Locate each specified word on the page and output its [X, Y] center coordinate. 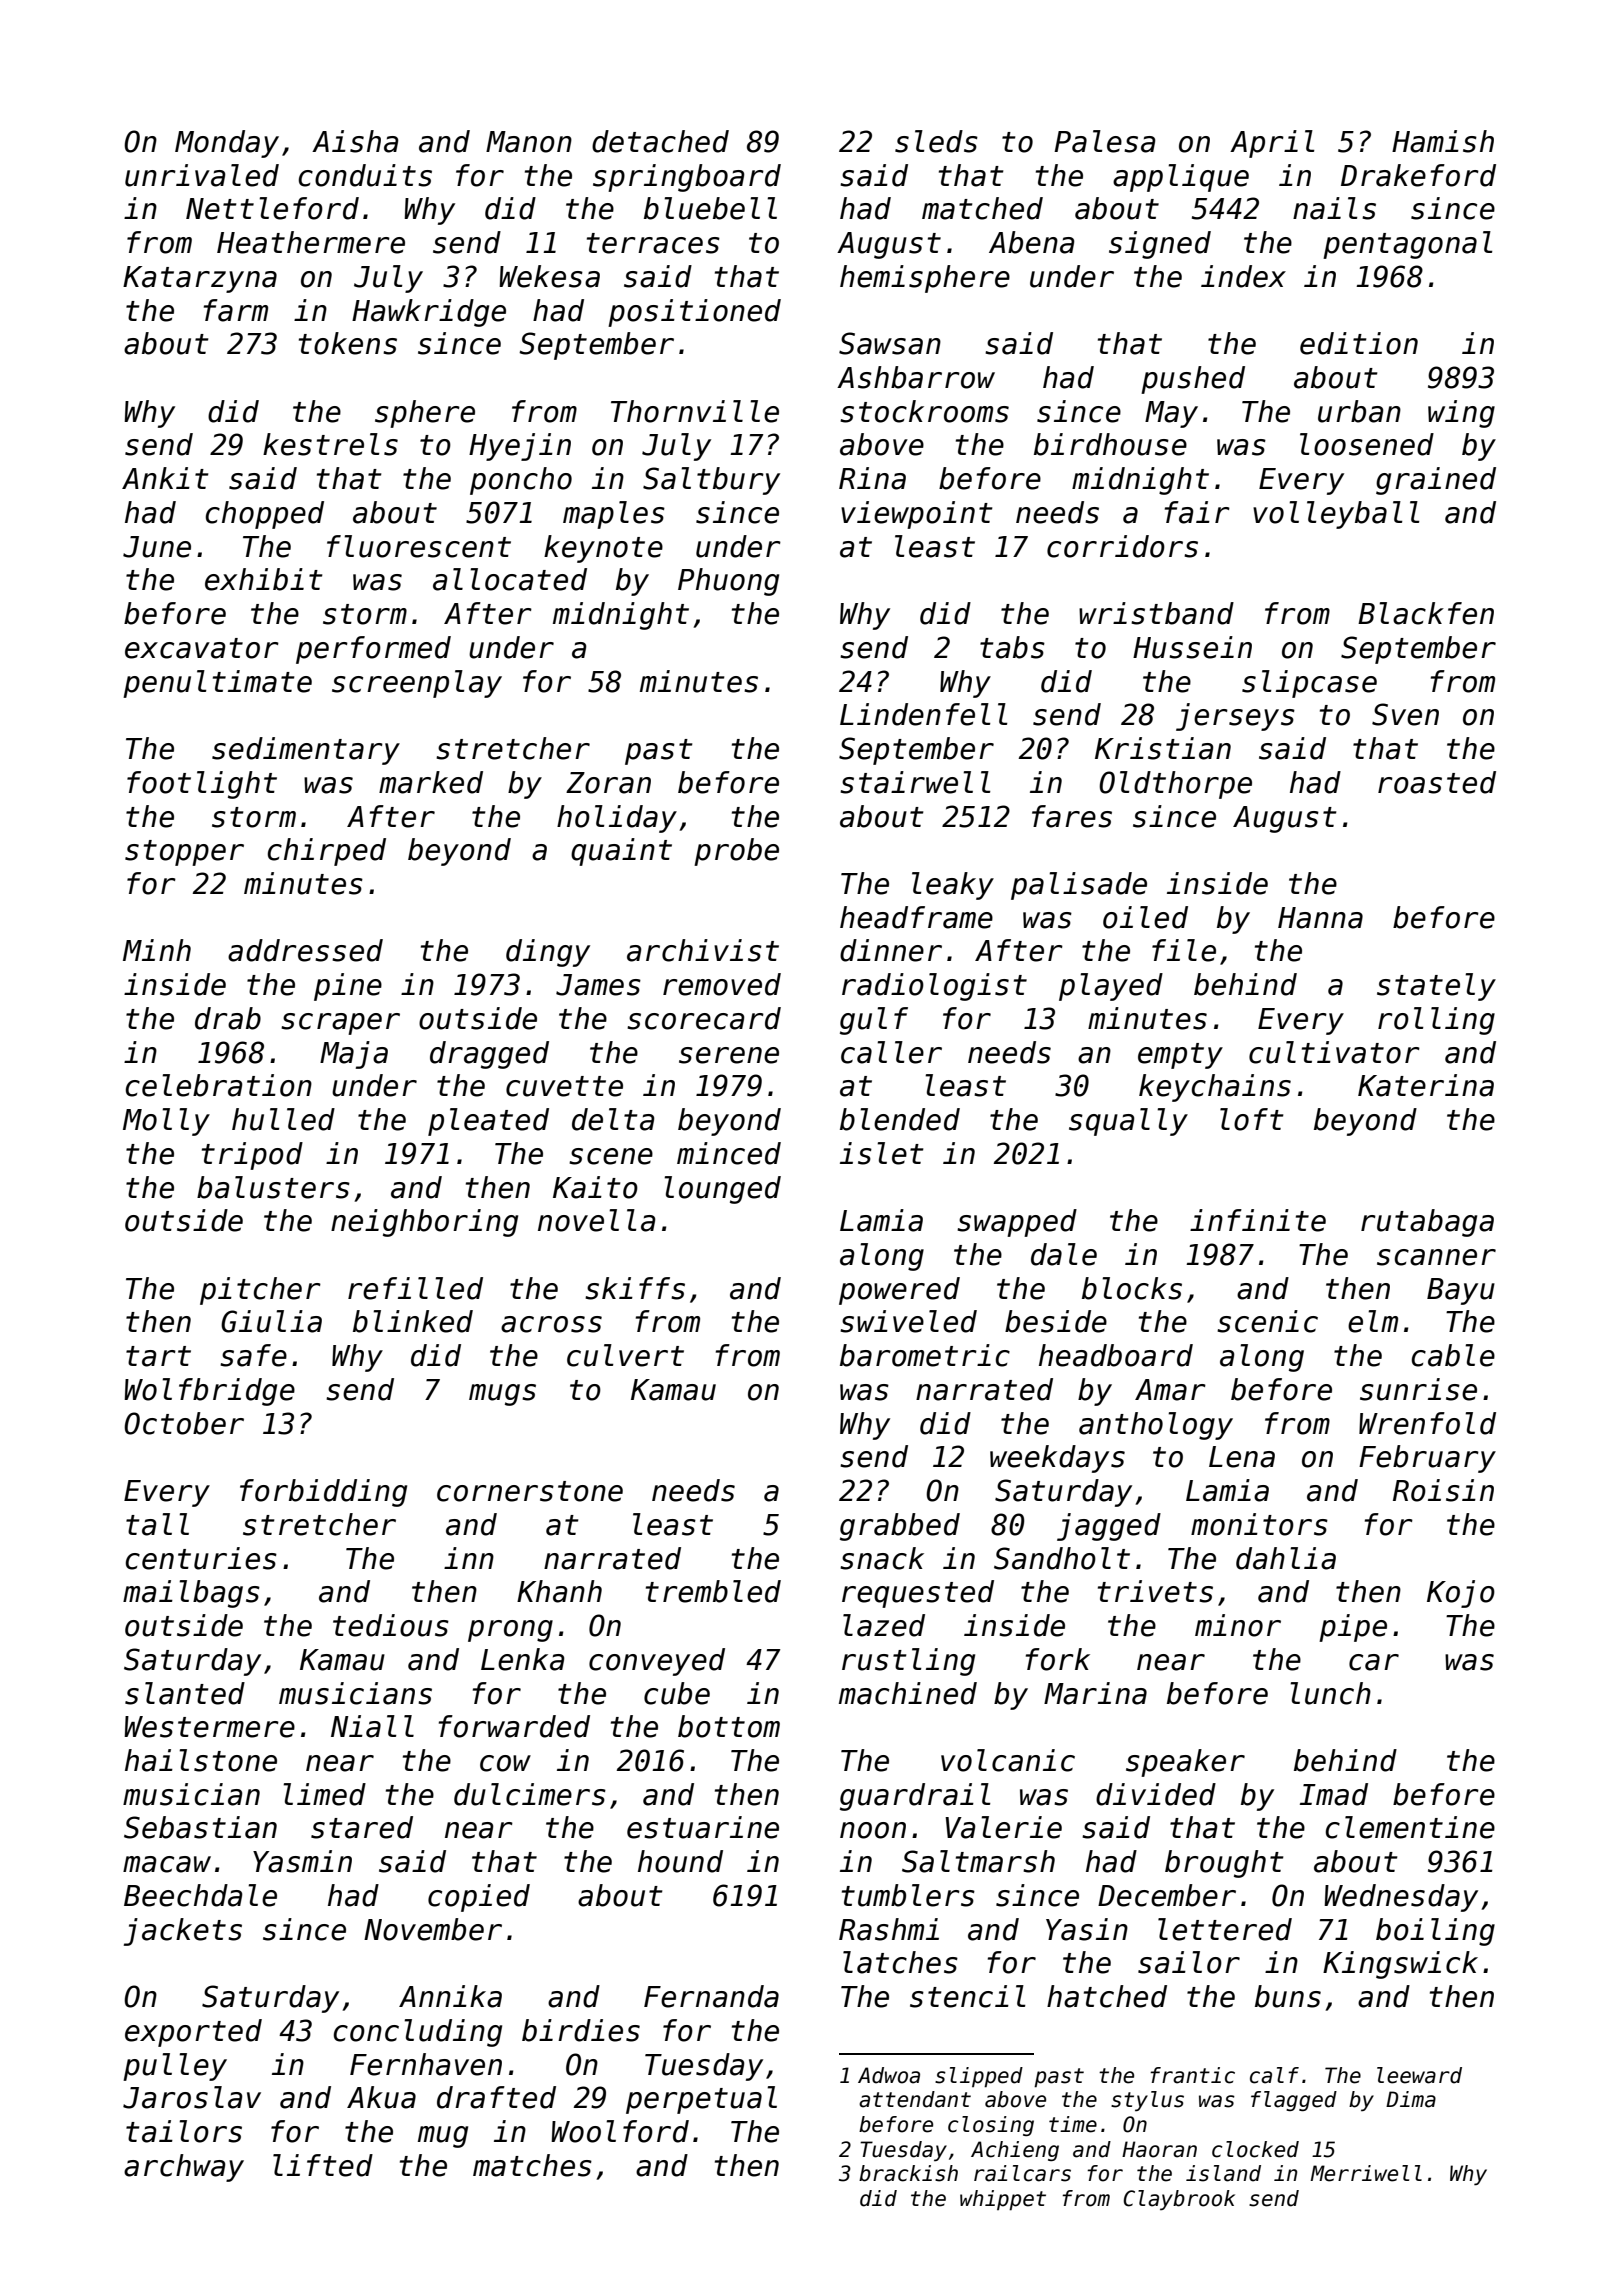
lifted [323, 2165]
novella [597, 1220]
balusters [273, 1187]
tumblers [908, 1895]
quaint [621, 852]
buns [1288, 1996]
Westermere [209, 1727]
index [1243, 276]
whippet [1003, 2200]
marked [431, 782]
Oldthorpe [1175, 785]
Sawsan [890, 343]
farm [236, 310]
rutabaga [1427, 1223]
